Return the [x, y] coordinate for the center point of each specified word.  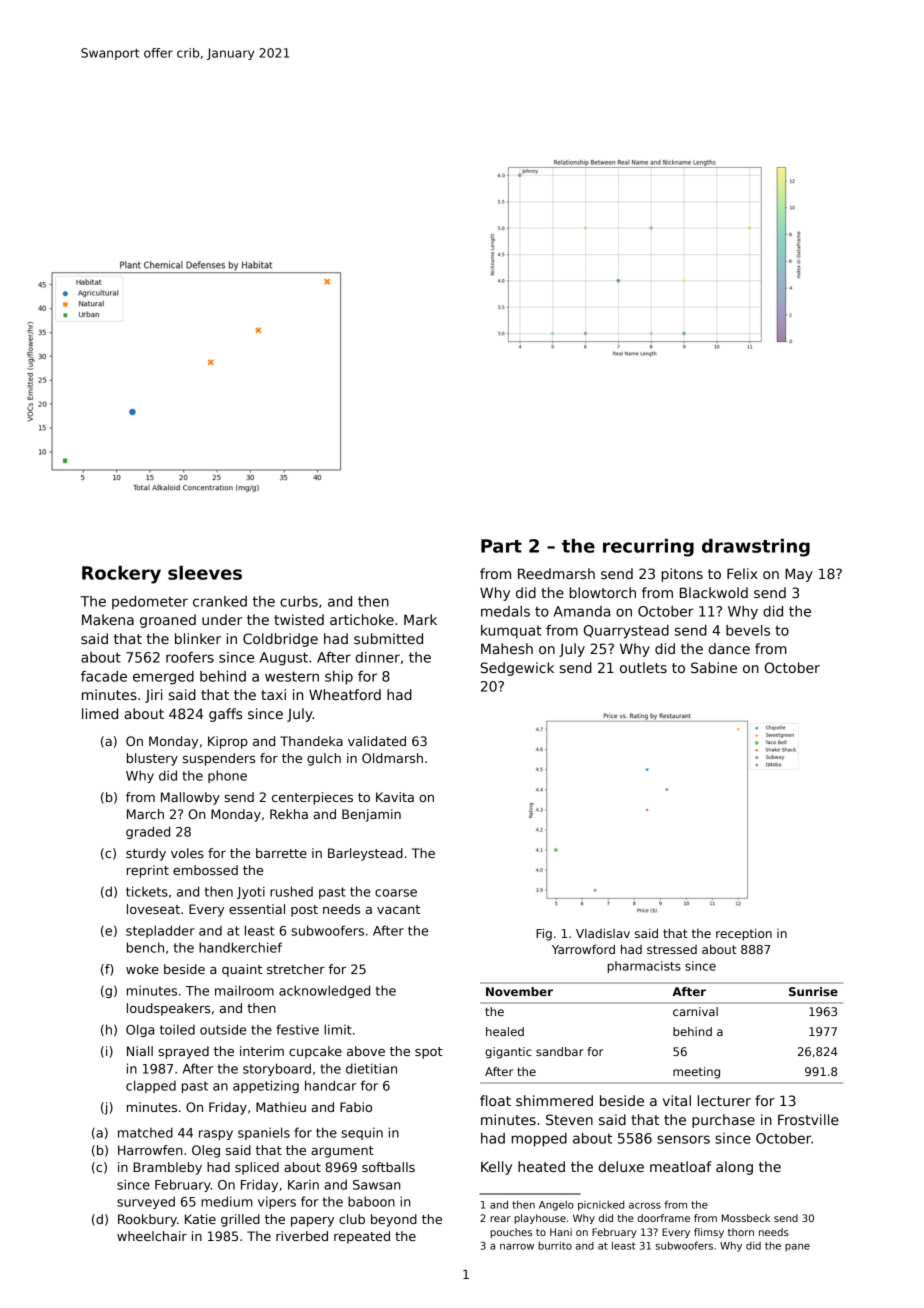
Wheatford [345, 694]
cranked [220, 601]
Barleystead [365, 854]
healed [505, 1031]
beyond [394, 1220]
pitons [682, 575]
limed [100, 713]
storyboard [277, 1069]
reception [744, 934]
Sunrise [813, 991]
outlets [643, 667]
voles [187, 853]
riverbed [302, 1236]
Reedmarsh [556, 573]
